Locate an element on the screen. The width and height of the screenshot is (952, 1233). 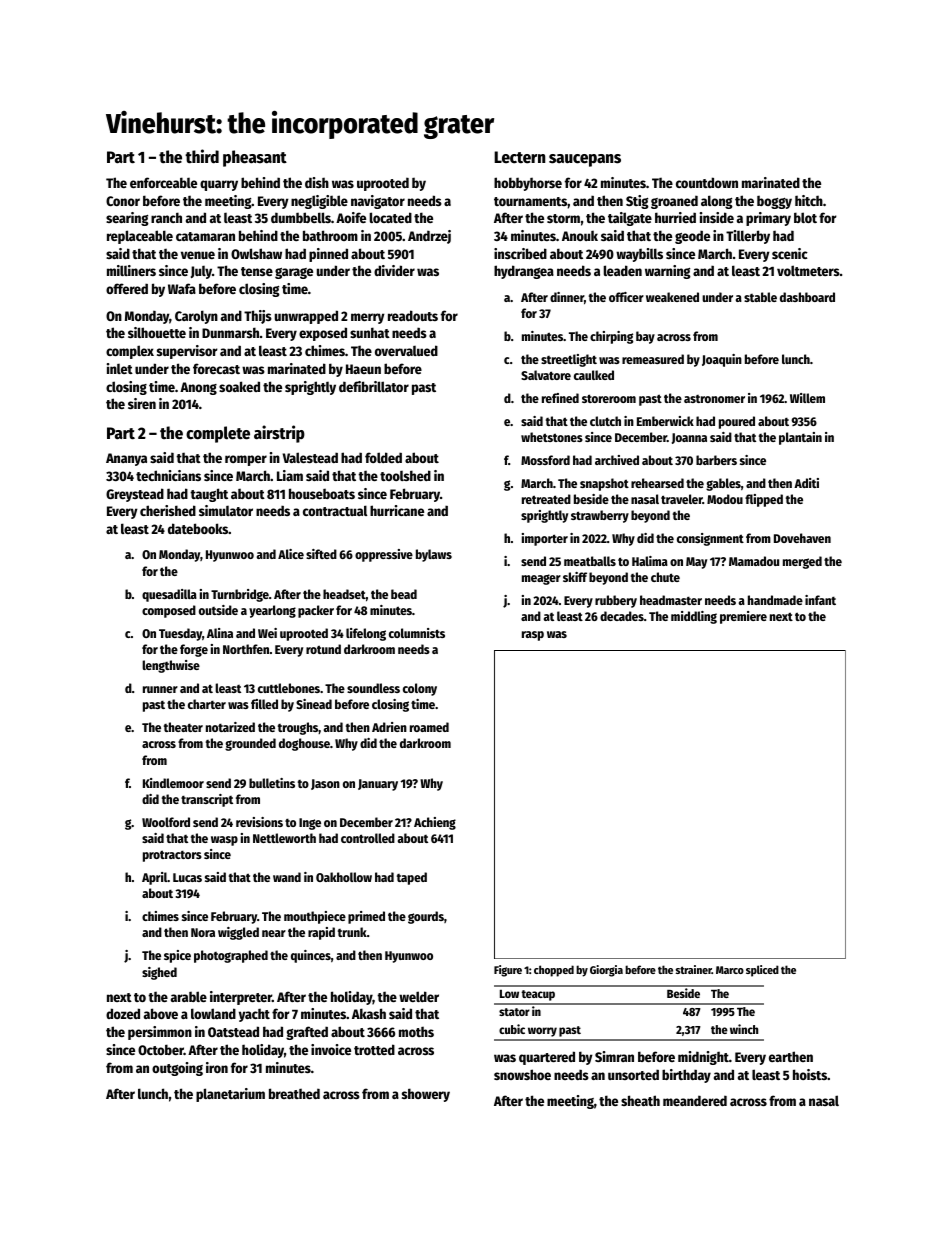
Jason is located at coordinates (325, 784).
